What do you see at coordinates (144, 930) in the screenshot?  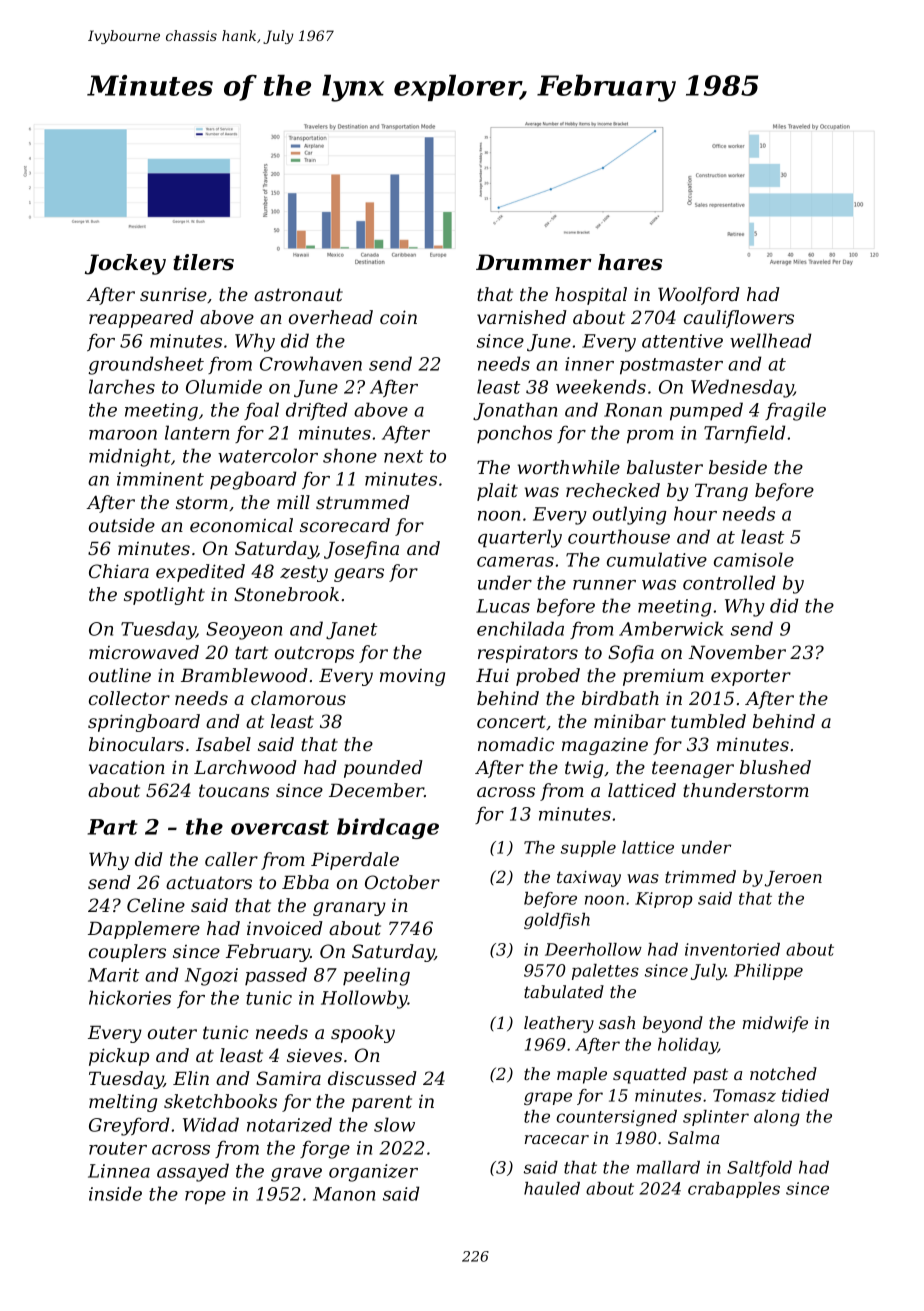 I see `Dapplemere` at bounding box center [144, 930].
